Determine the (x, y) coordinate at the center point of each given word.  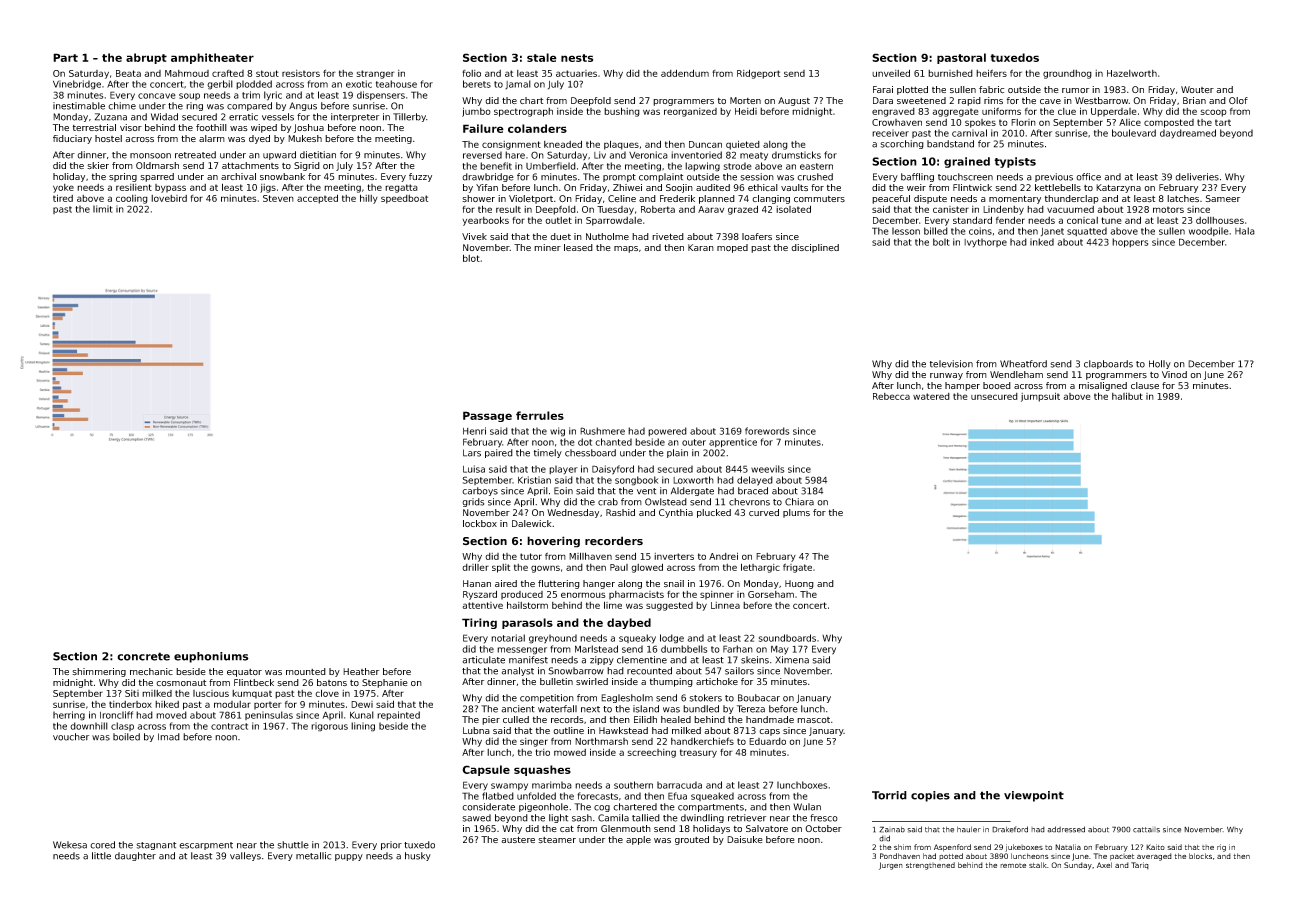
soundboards (787, 638)
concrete (143, 656)
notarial (508, 638)
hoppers (1130, 243)
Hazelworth (1132, 73)
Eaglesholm (627, 698)
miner (547, 247)
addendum (685, 73)
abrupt (146, 58)
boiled (126, 737)
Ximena (792, 660)
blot (471, 258)
